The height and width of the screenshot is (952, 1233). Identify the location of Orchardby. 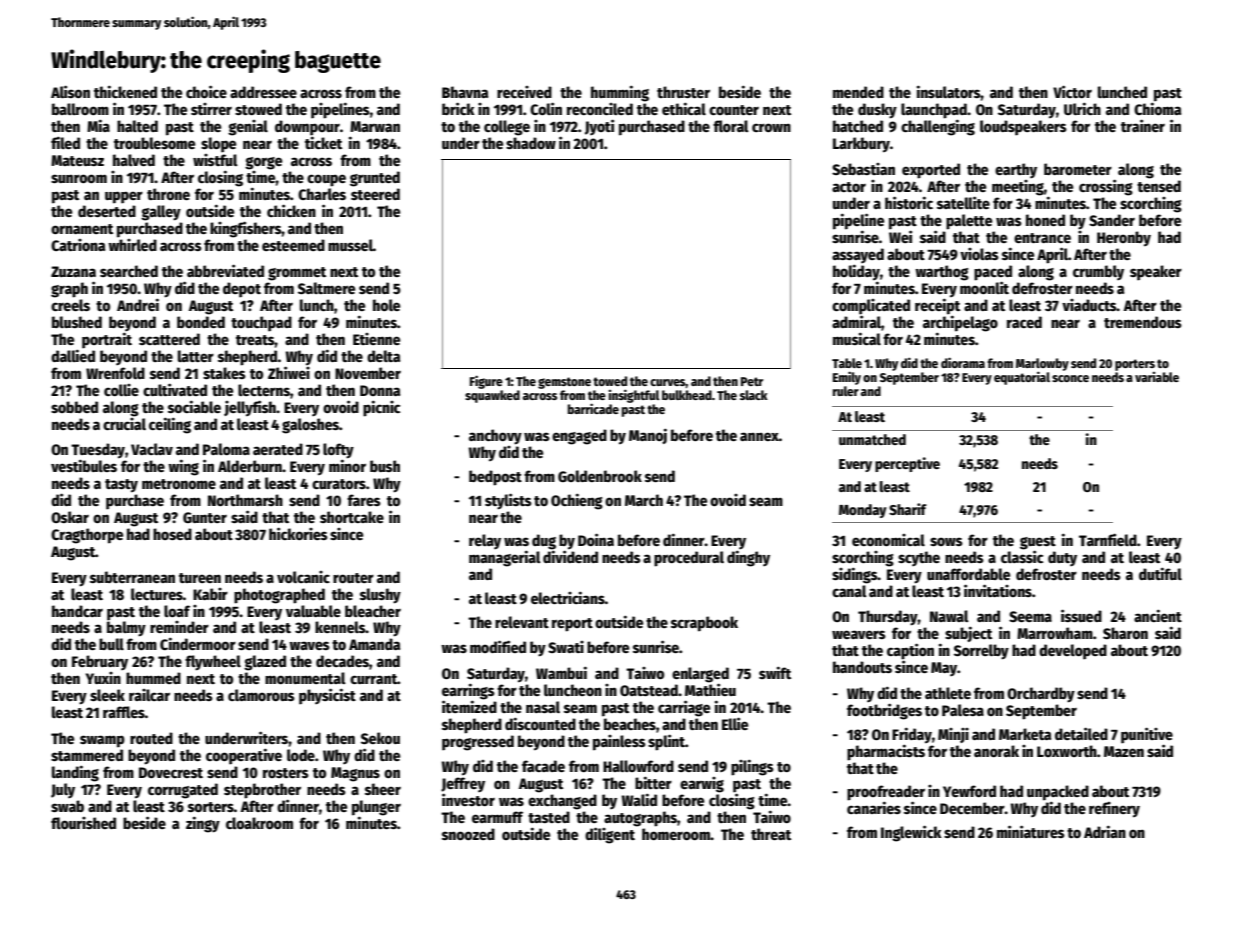
(1041, 695).
